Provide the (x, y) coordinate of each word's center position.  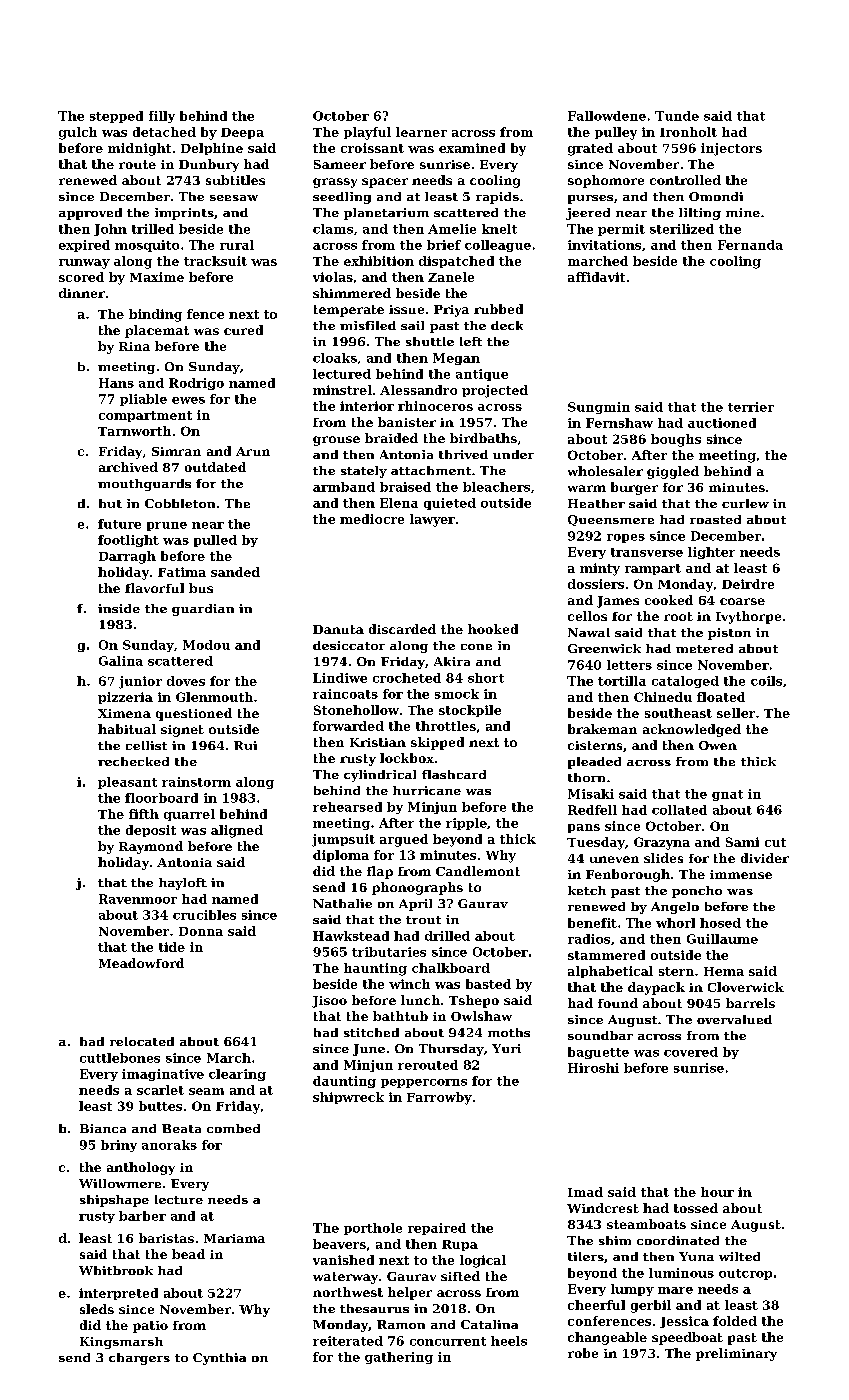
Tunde (677, 116)
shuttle (430, 341)
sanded (235, 572)
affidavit (596, 277)
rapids (497, 198)
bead (188, 1254)
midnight (139, 149)
